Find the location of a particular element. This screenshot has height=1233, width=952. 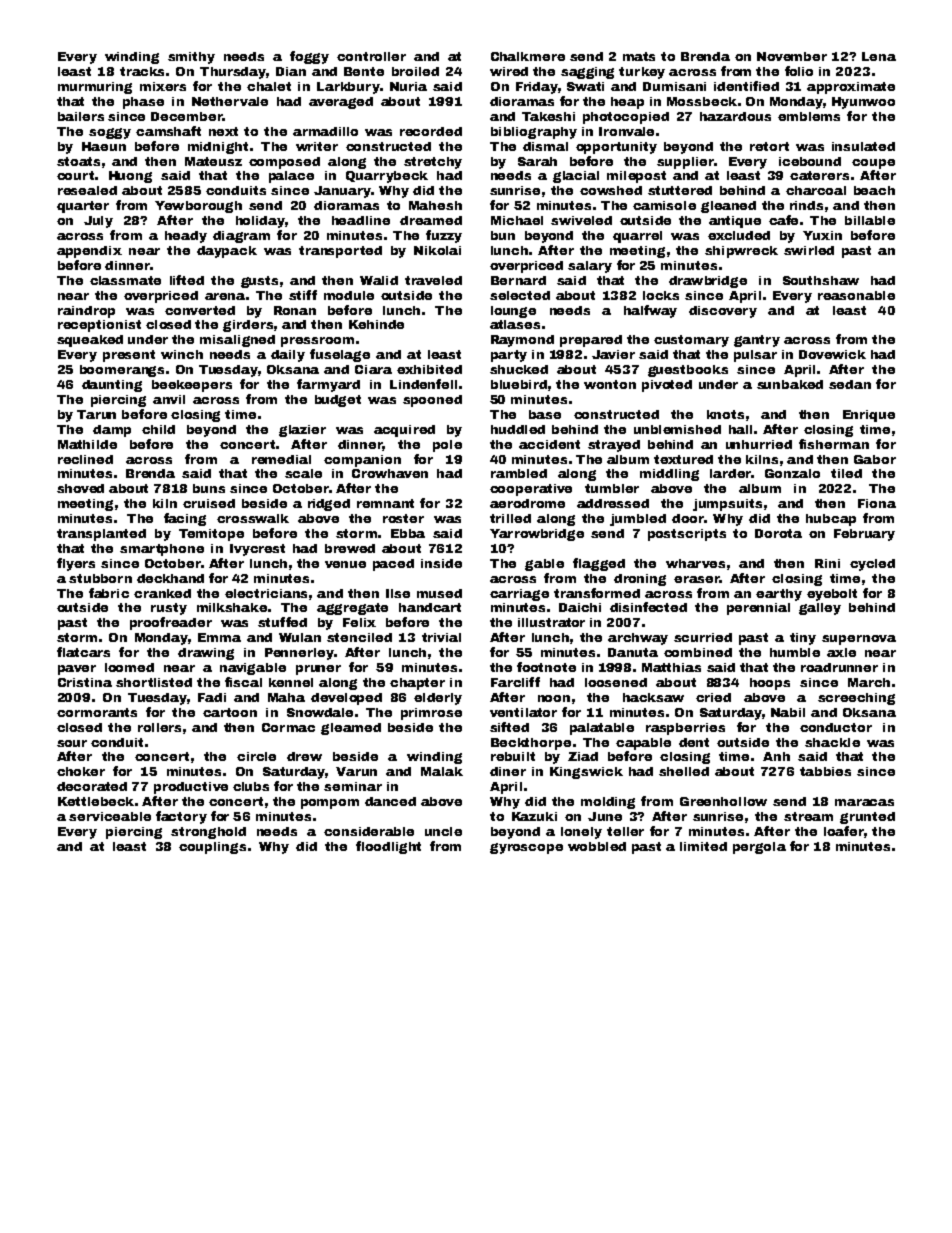

atlases is located at coordinates (515, 324).
